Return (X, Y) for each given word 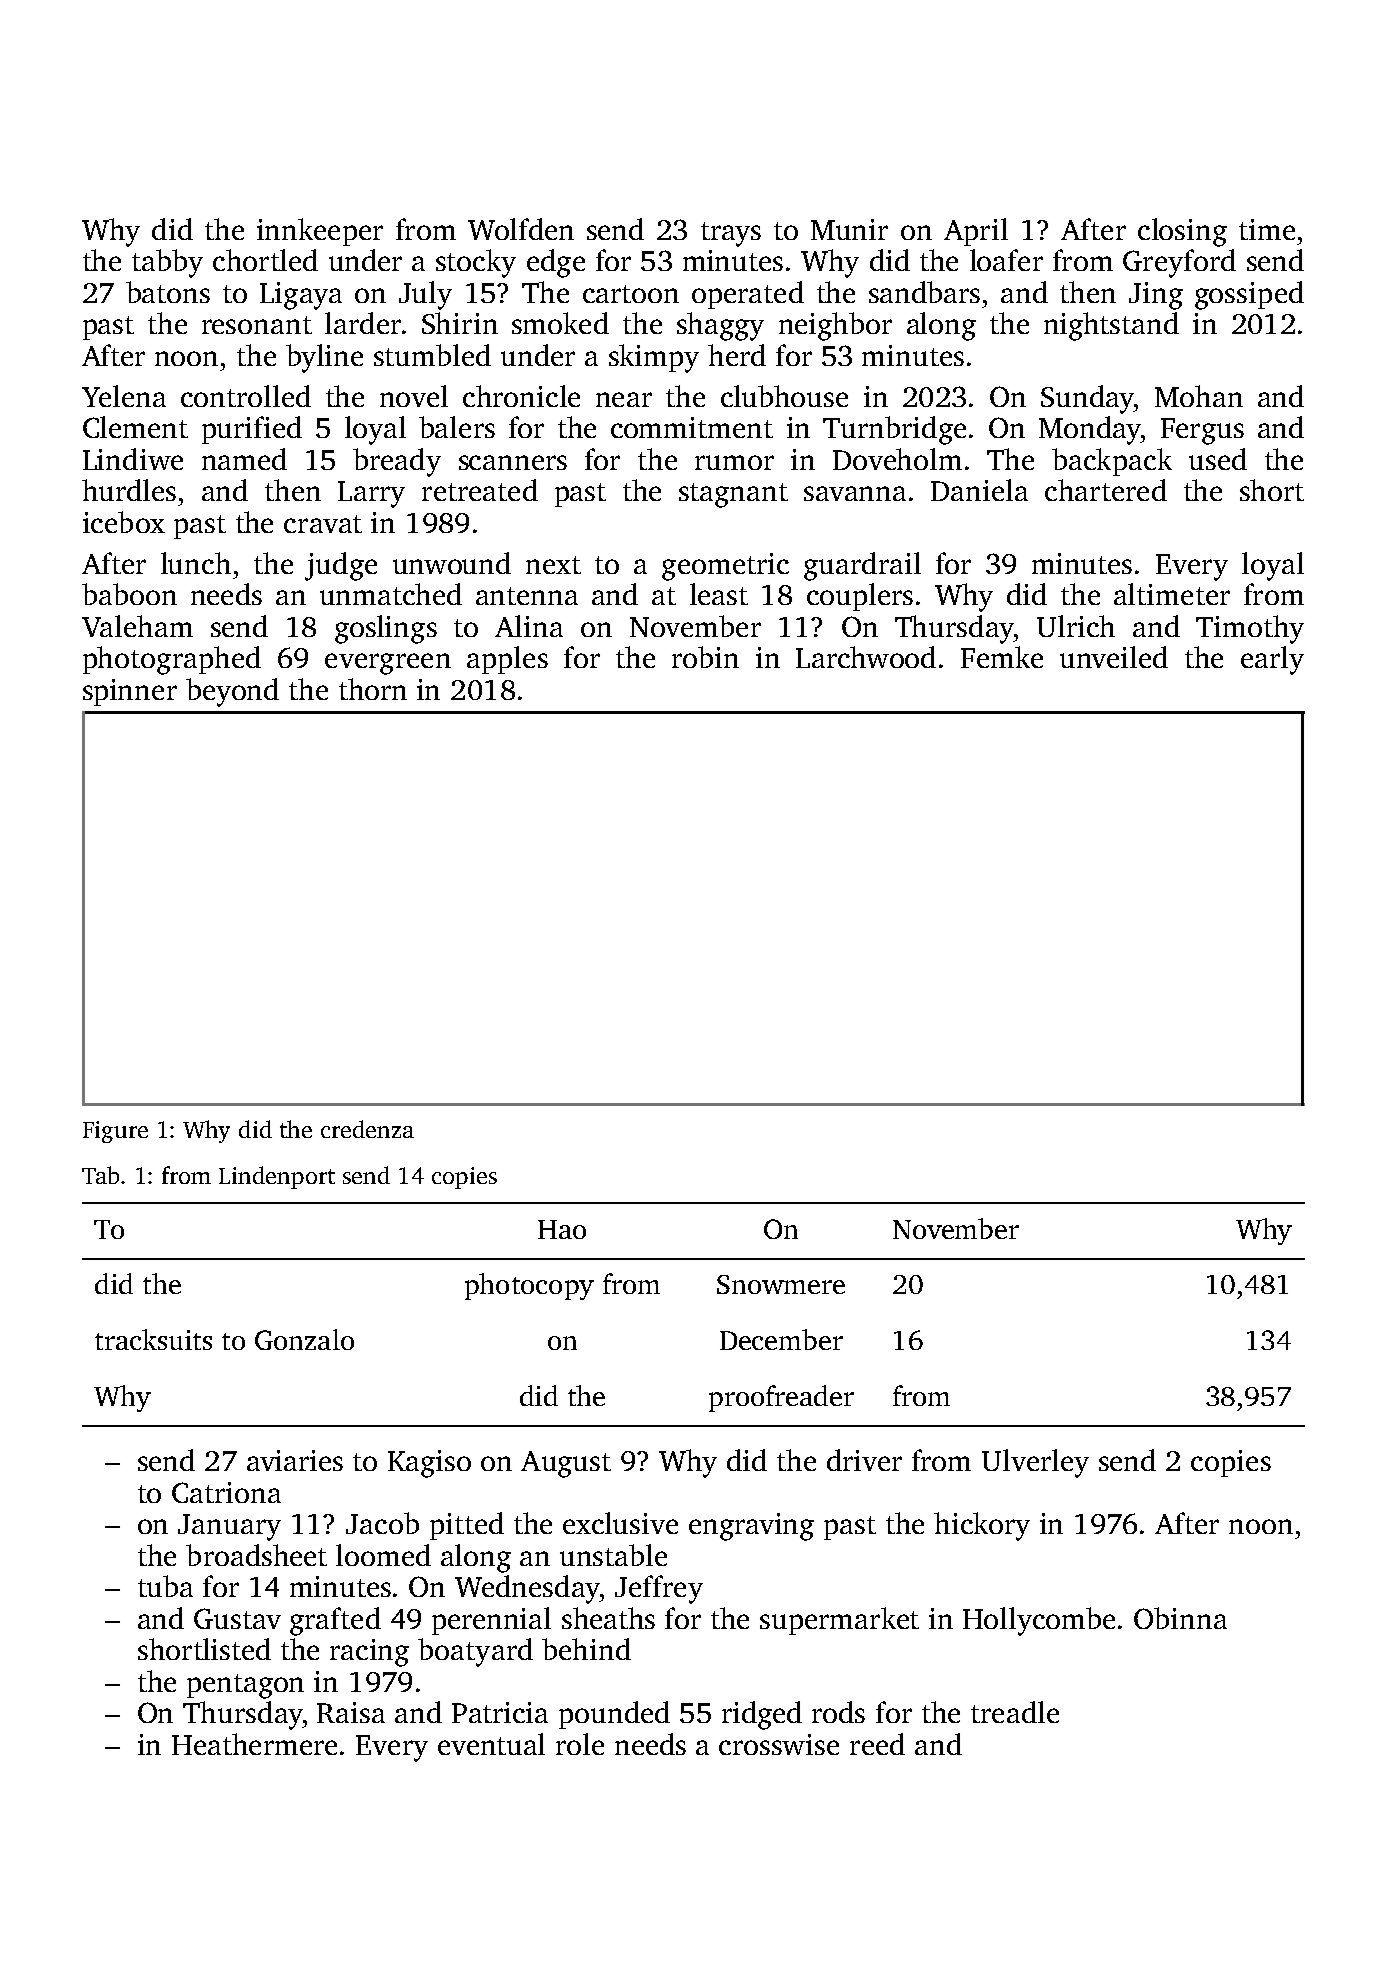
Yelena (124, 396)
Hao (562, 1229)
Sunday (1087, 399)
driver (864, 1460)
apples (507, 660)
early (1272, 660)
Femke (1002, 657)
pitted (467, 1526)
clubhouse (784, 396)
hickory (982, 1526)
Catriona (226, 1492)
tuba (165, 1586)
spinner (130, 692)
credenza (367, 1129)
